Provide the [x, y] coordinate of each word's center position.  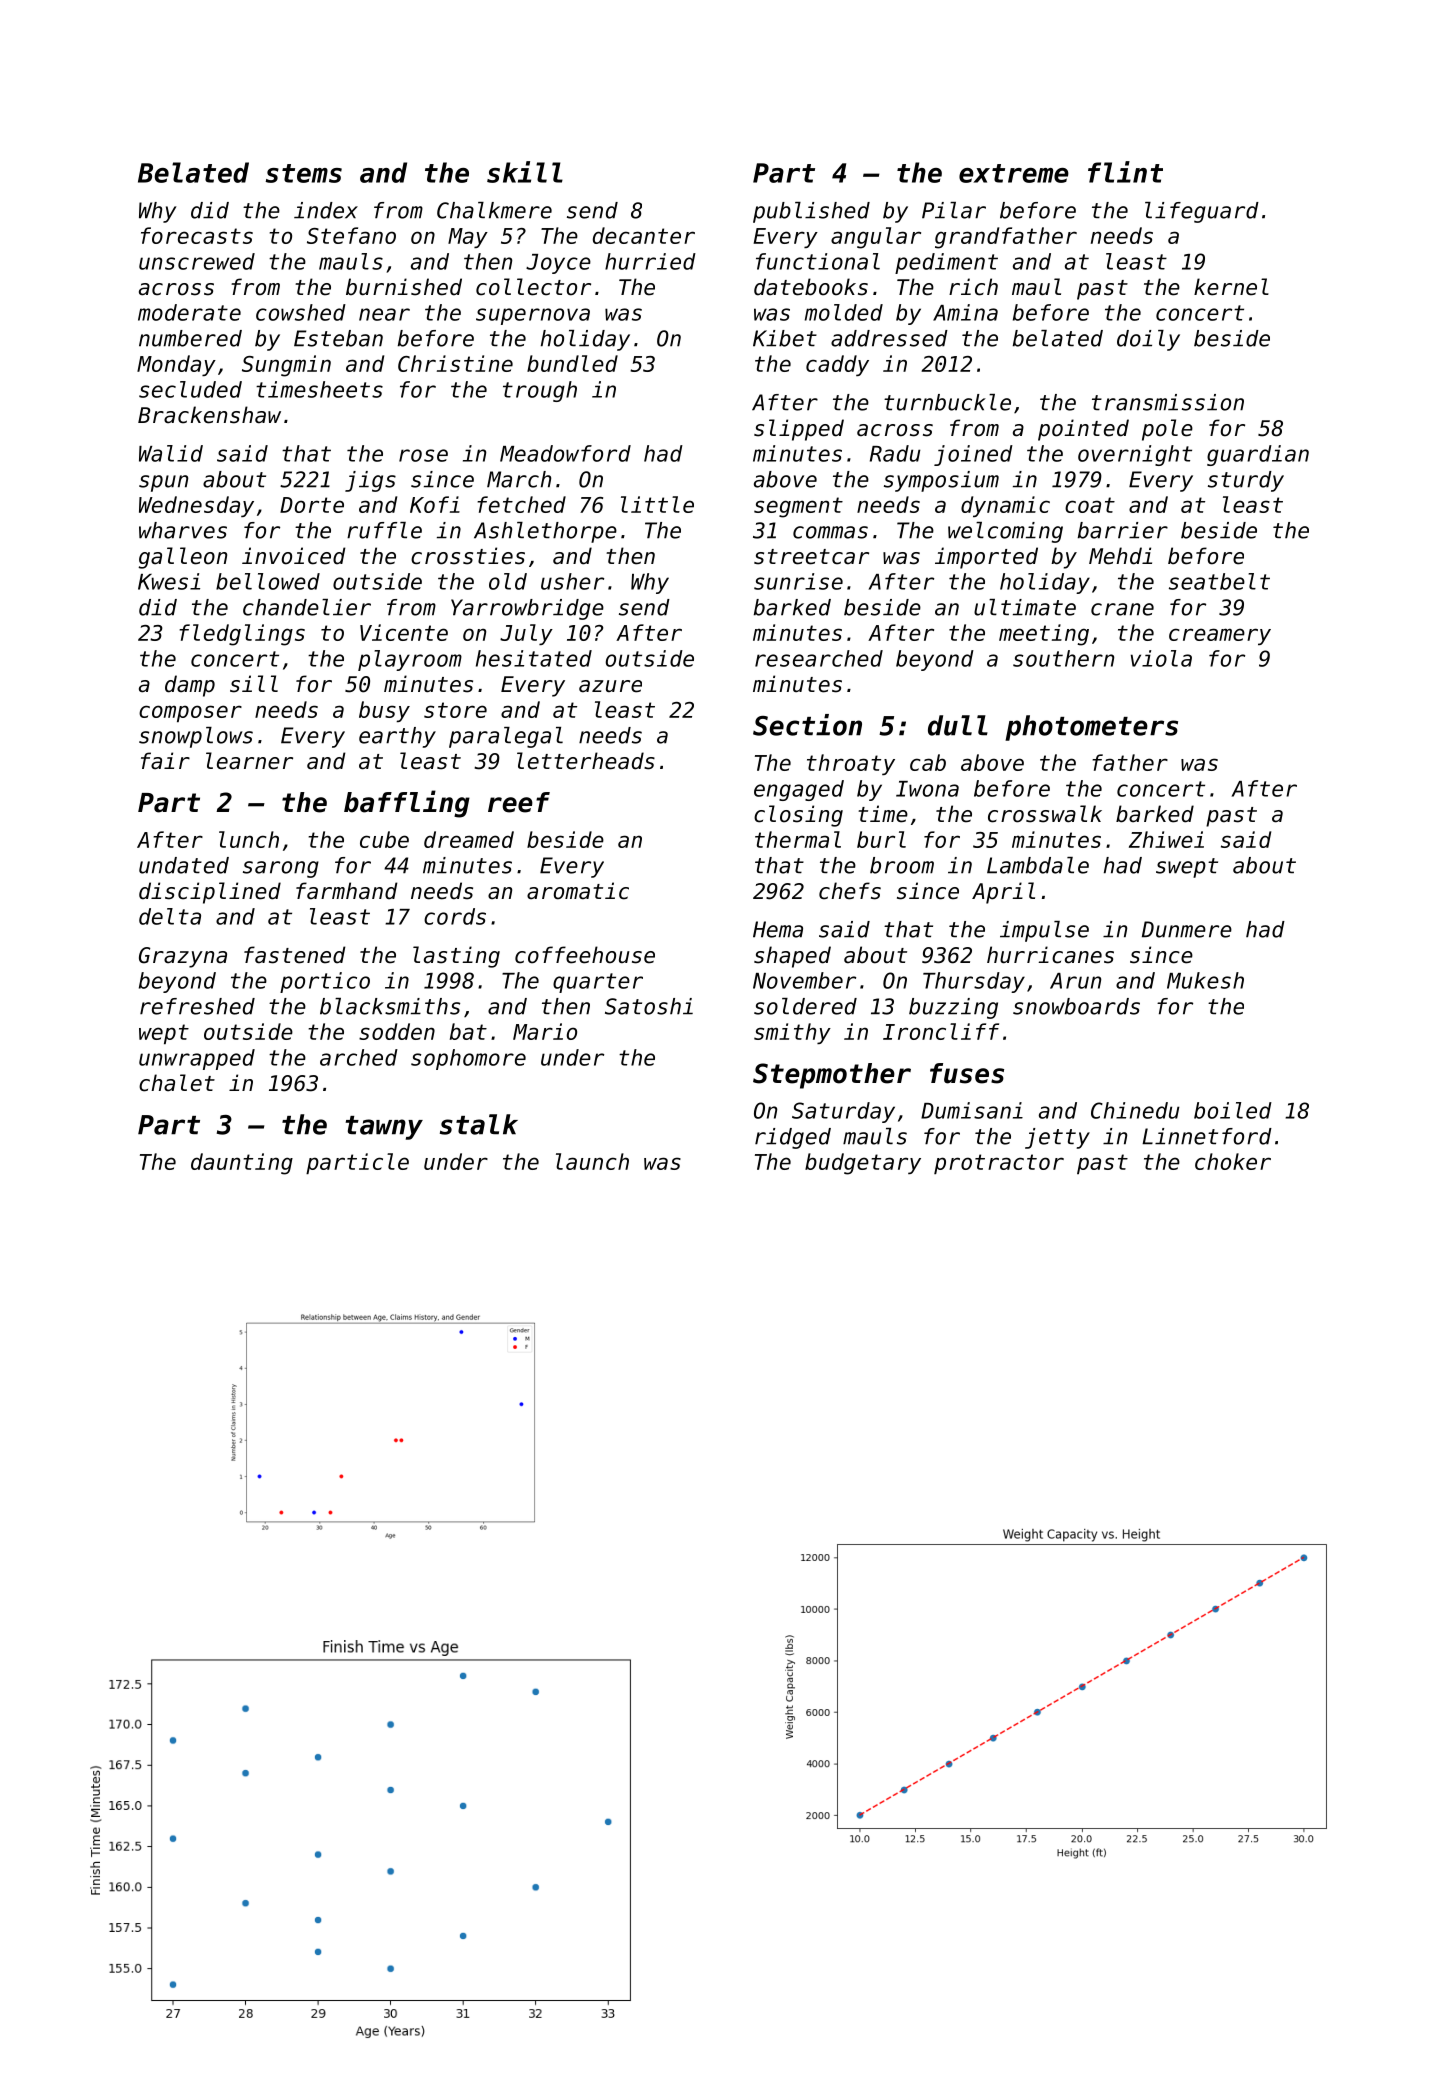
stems [304, 173]
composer [190, 713]
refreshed [197, 1006]
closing [798, 816]
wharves [183, 530]
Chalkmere [494, 210]
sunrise [798, 581]
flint [1125, 172]
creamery [1220, 636]
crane [1122, 609]
